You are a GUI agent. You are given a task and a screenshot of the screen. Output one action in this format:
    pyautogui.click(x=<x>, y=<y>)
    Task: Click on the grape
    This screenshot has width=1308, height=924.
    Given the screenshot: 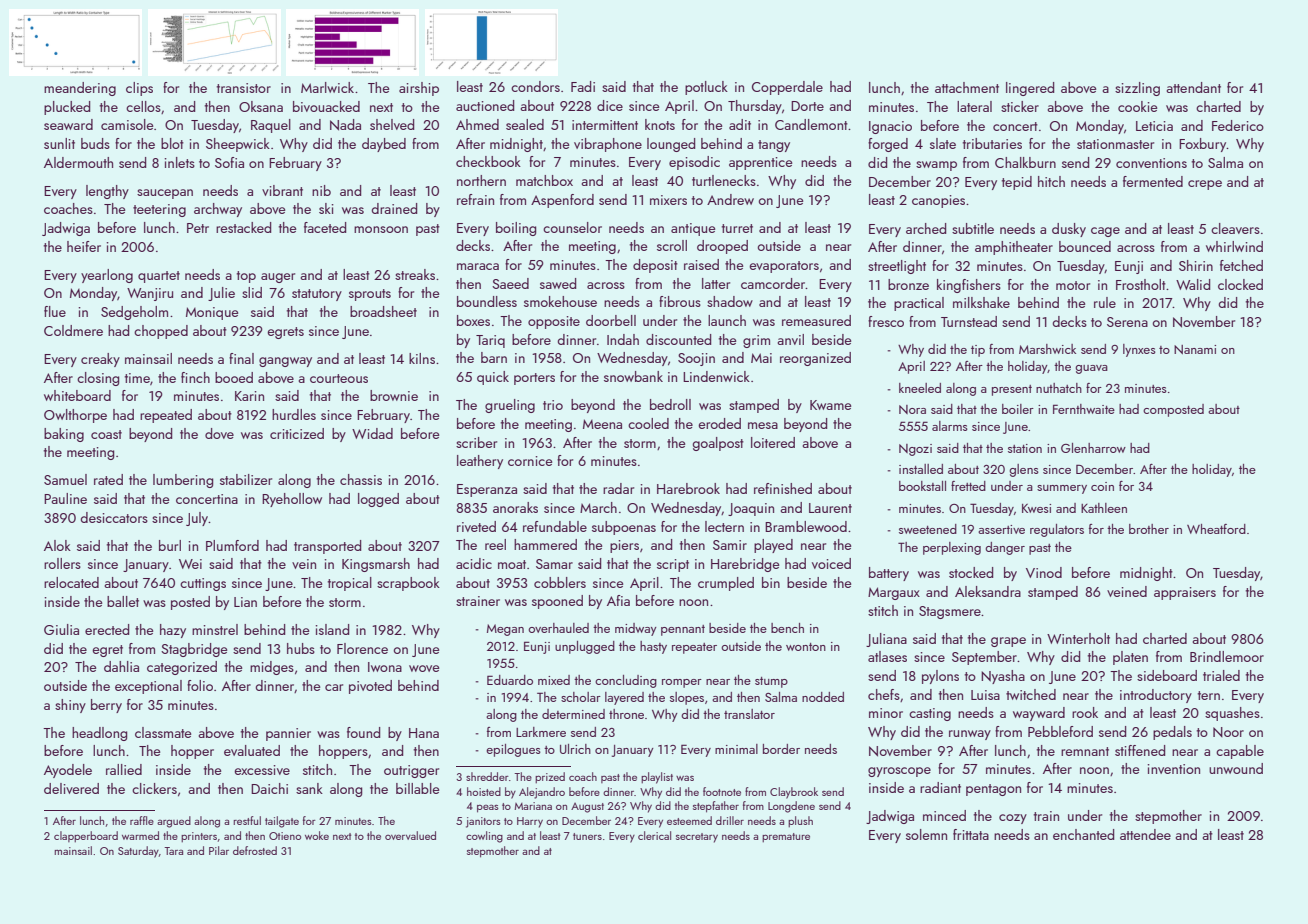 What is the action you would take?
    pyautogui.click(x=1008, y=642)
